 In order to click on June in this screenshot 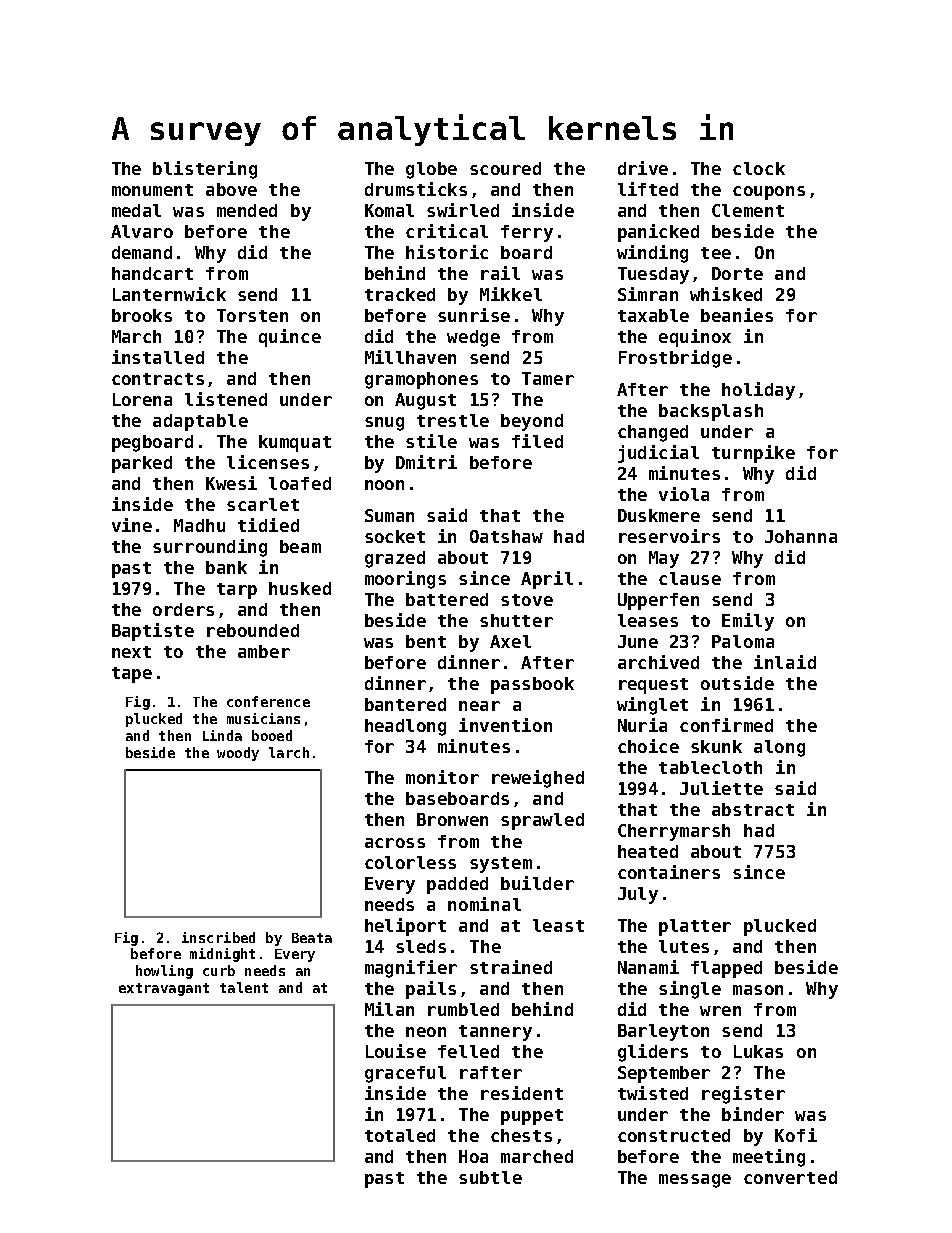, I will do `click(638, 641)`.
